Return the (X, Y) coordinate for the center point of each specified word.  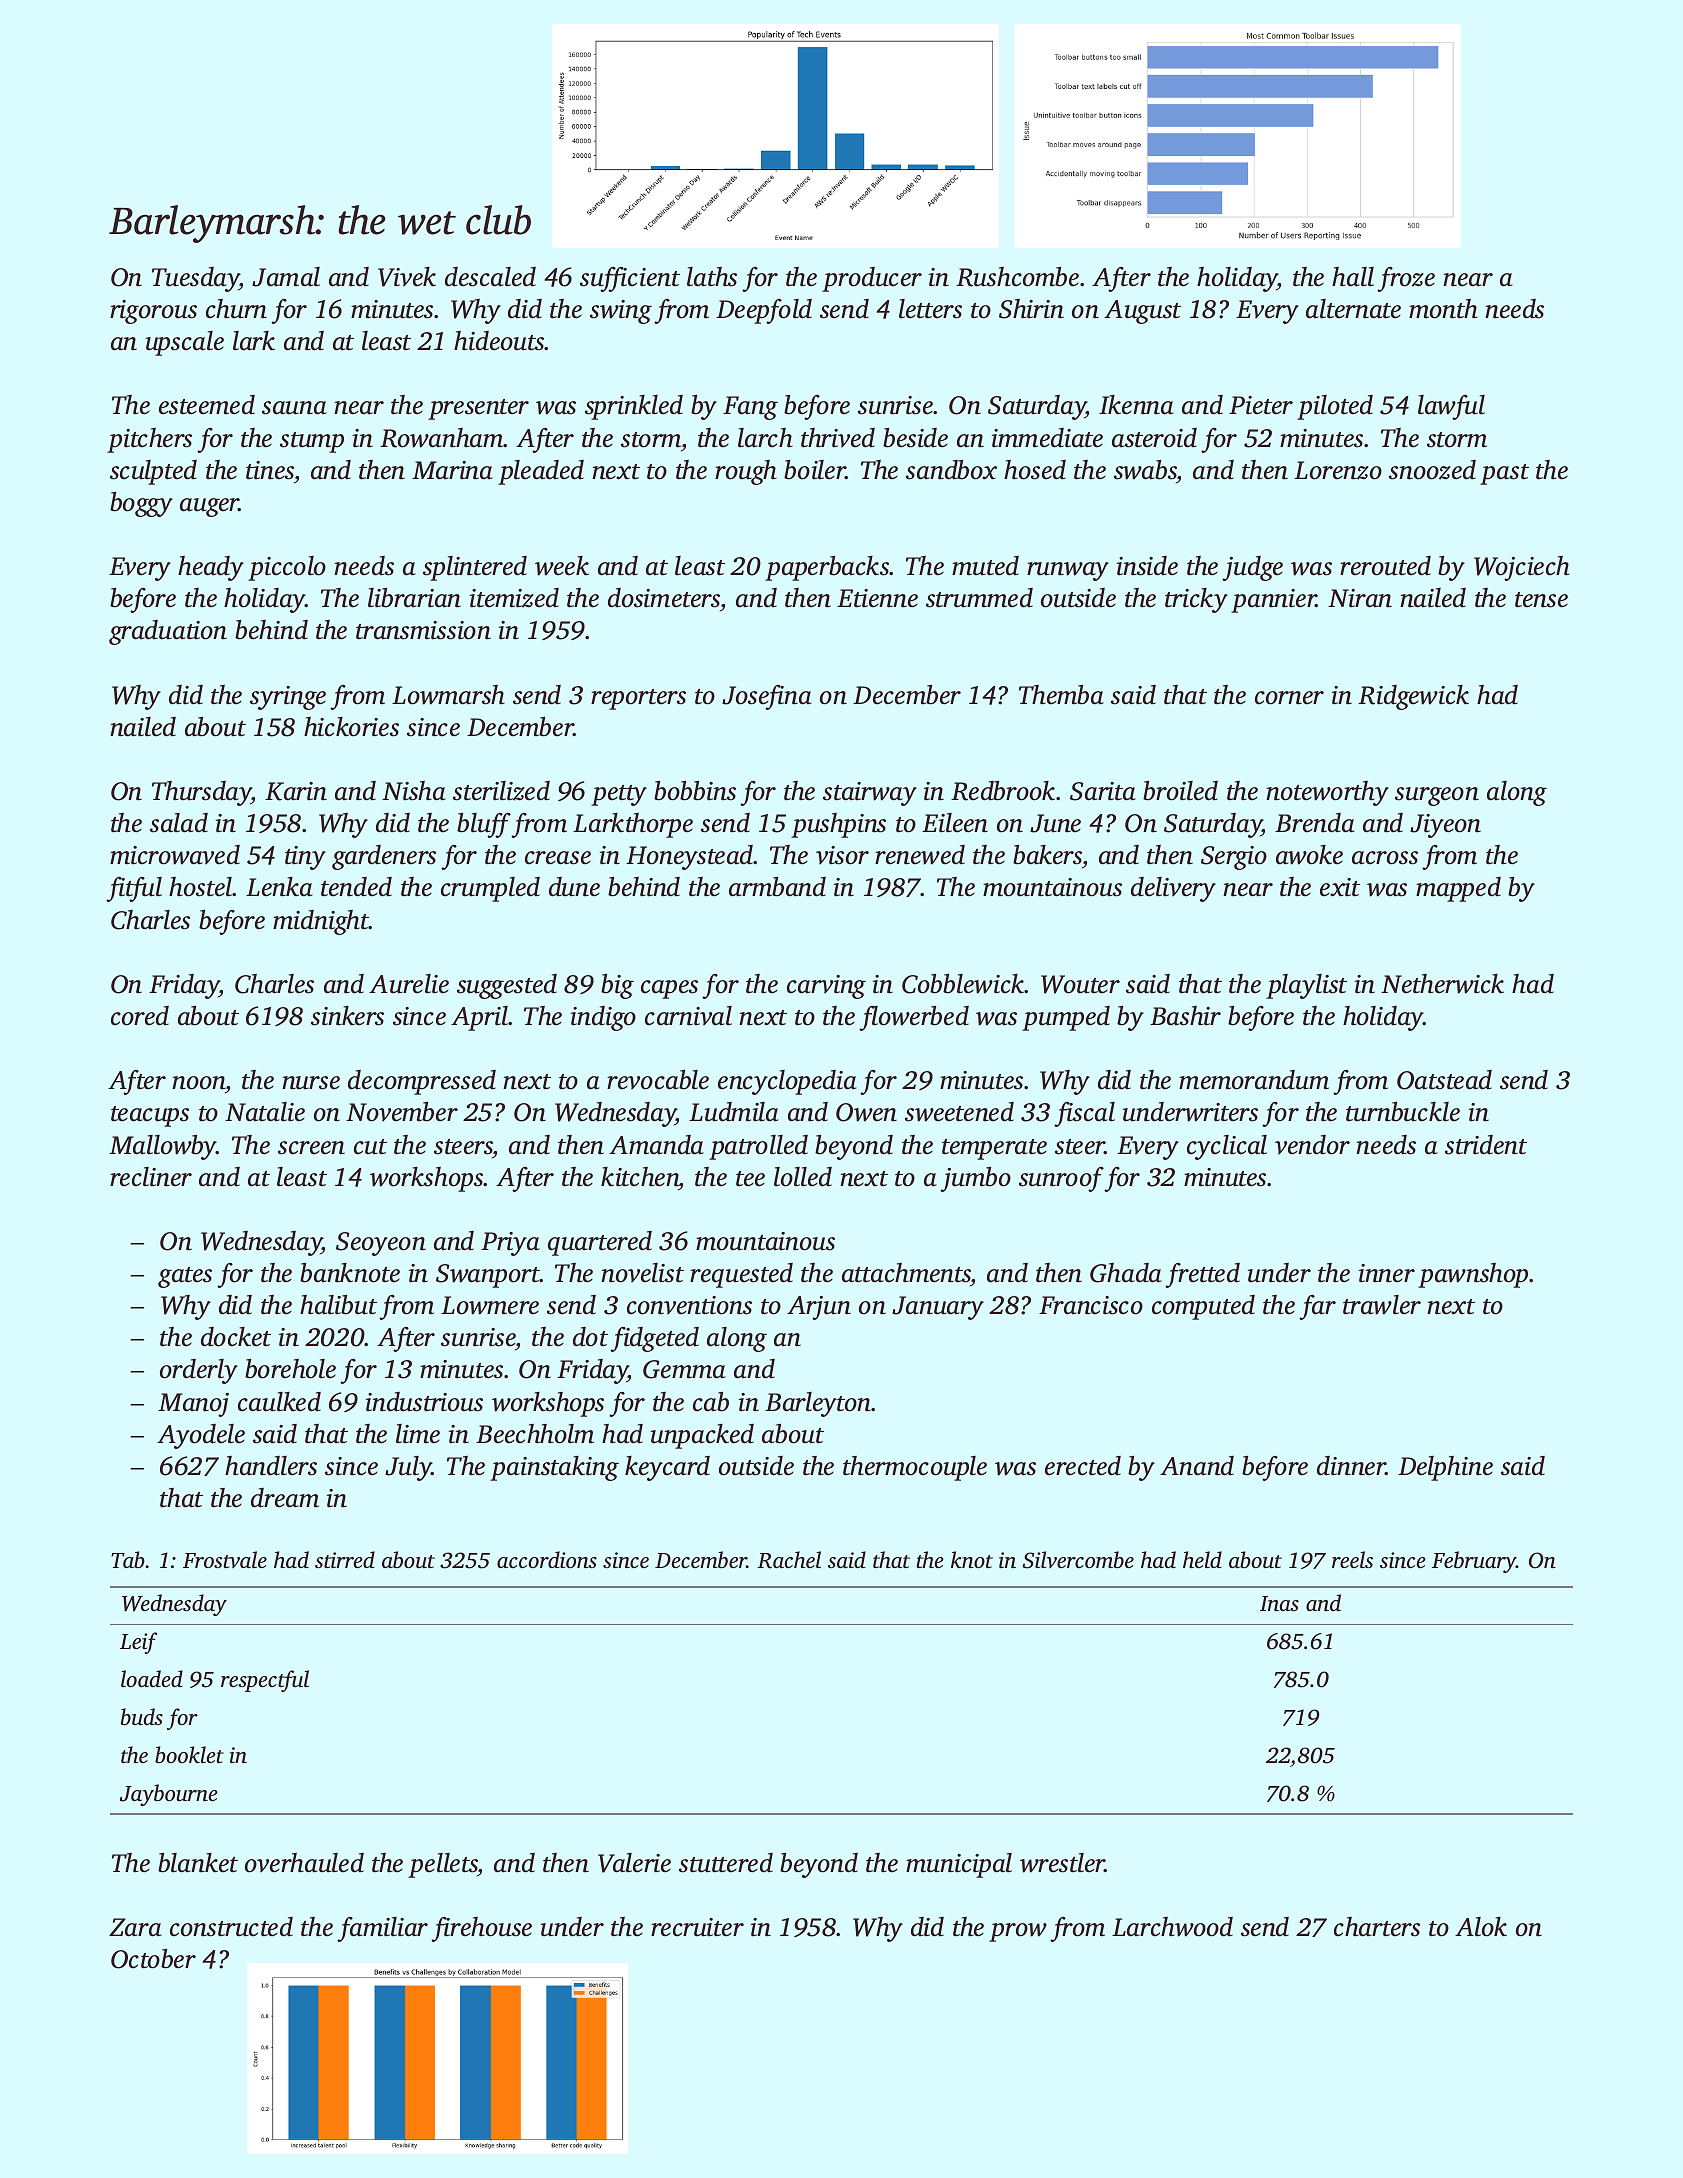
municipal (959, 1865)
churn (236, 309)
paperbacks (827, 568)
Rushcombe (1017, 277)
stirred (345, 1559)
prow (1018, 1932)
